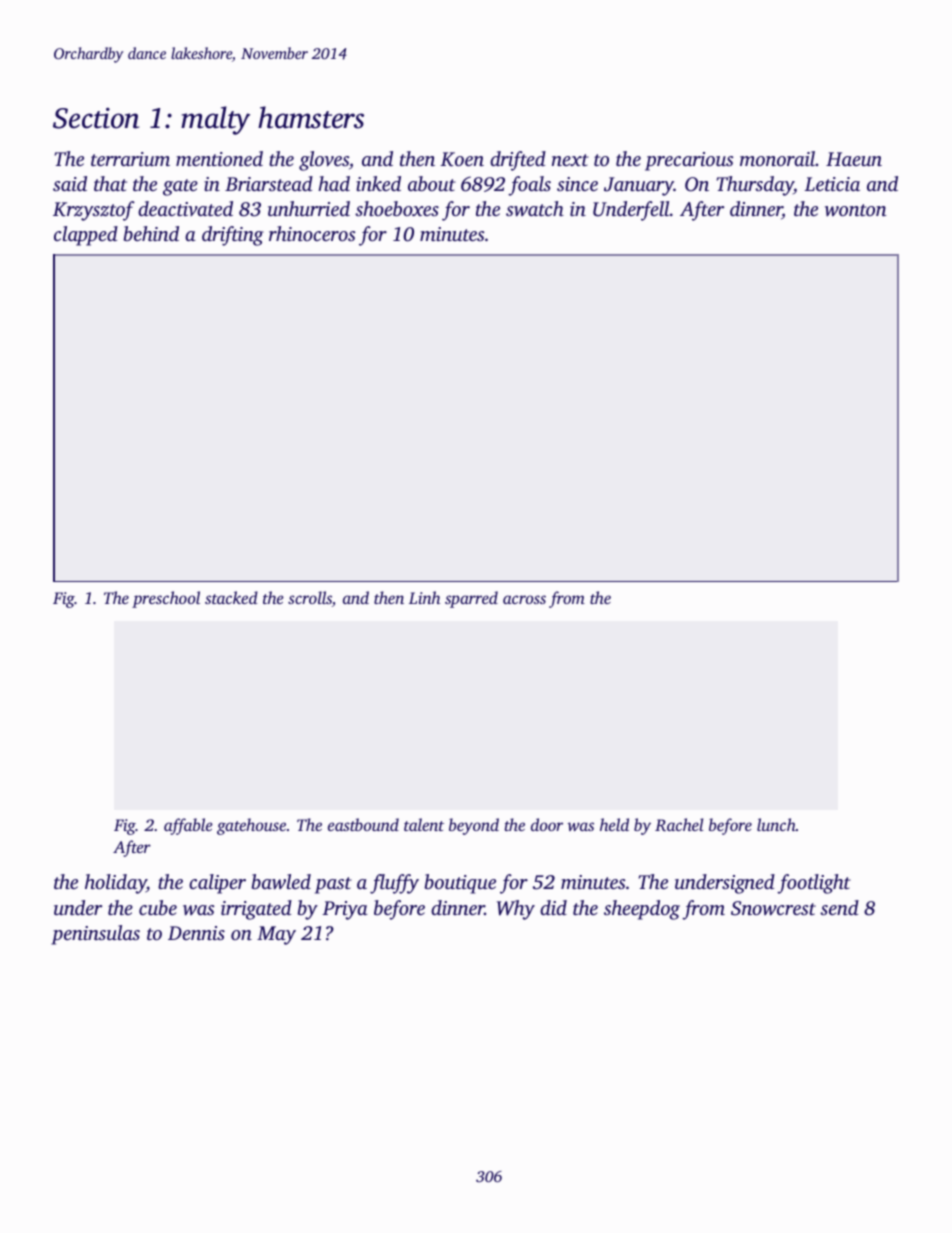 Image resolution: width=952 pixels, height=1233 pixels. I want to click on across, so click(524, 599).
